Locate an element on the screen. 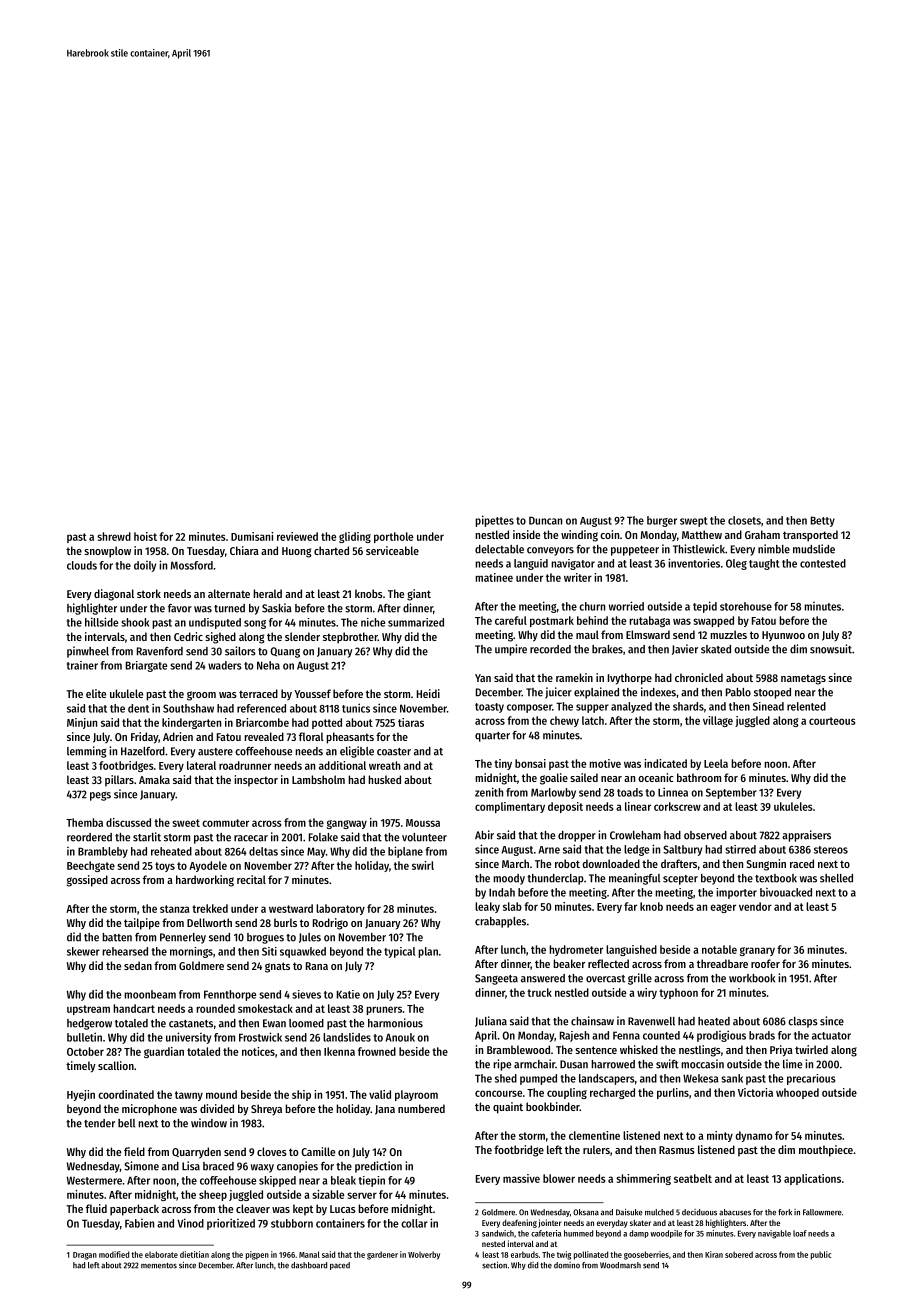 This screenshot has height=1308, width=924. eager is located at coordinates (723, 908).
